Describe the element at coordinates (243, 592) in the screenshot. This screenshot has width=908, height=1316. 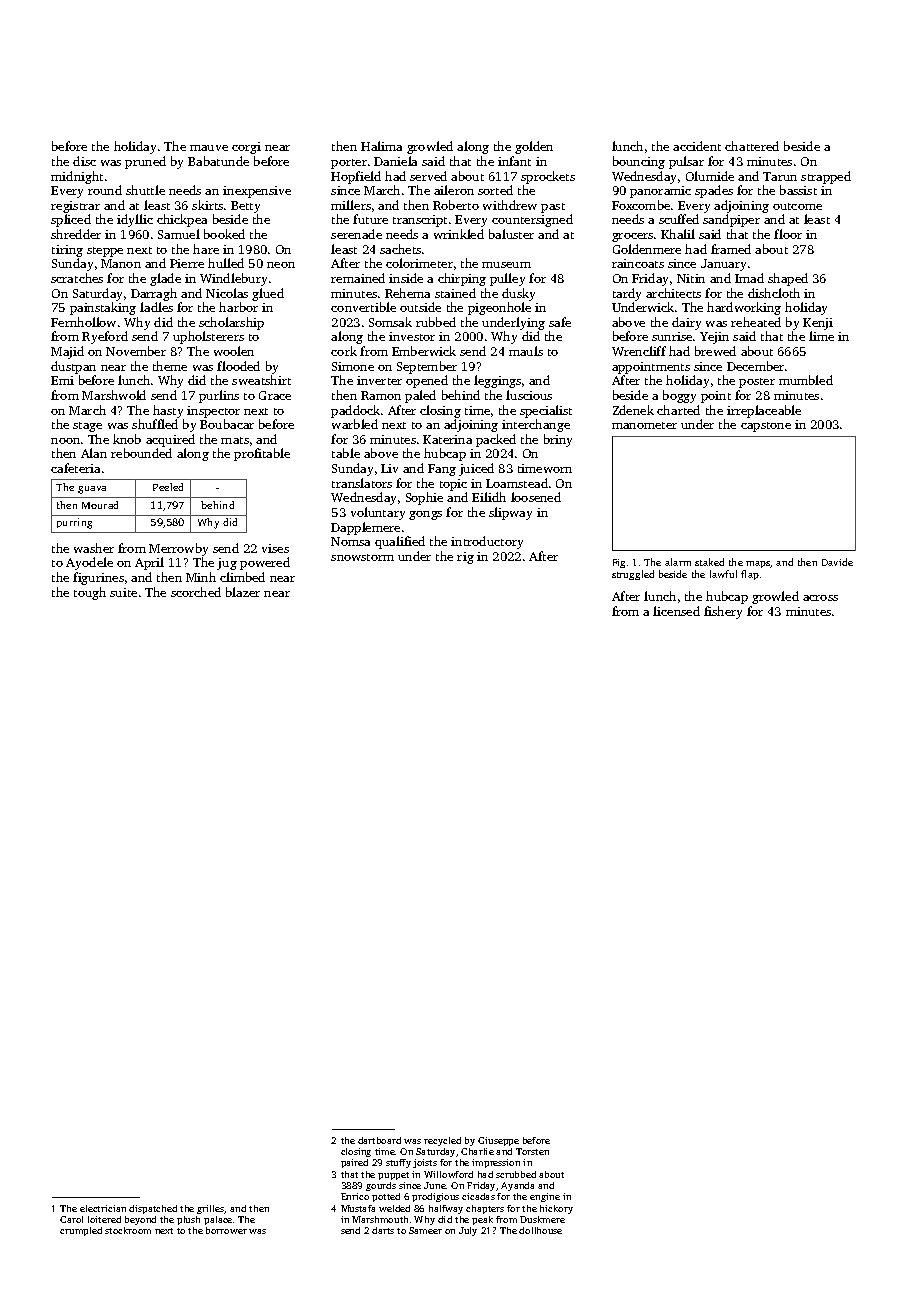
I see `blazer` at that location.
